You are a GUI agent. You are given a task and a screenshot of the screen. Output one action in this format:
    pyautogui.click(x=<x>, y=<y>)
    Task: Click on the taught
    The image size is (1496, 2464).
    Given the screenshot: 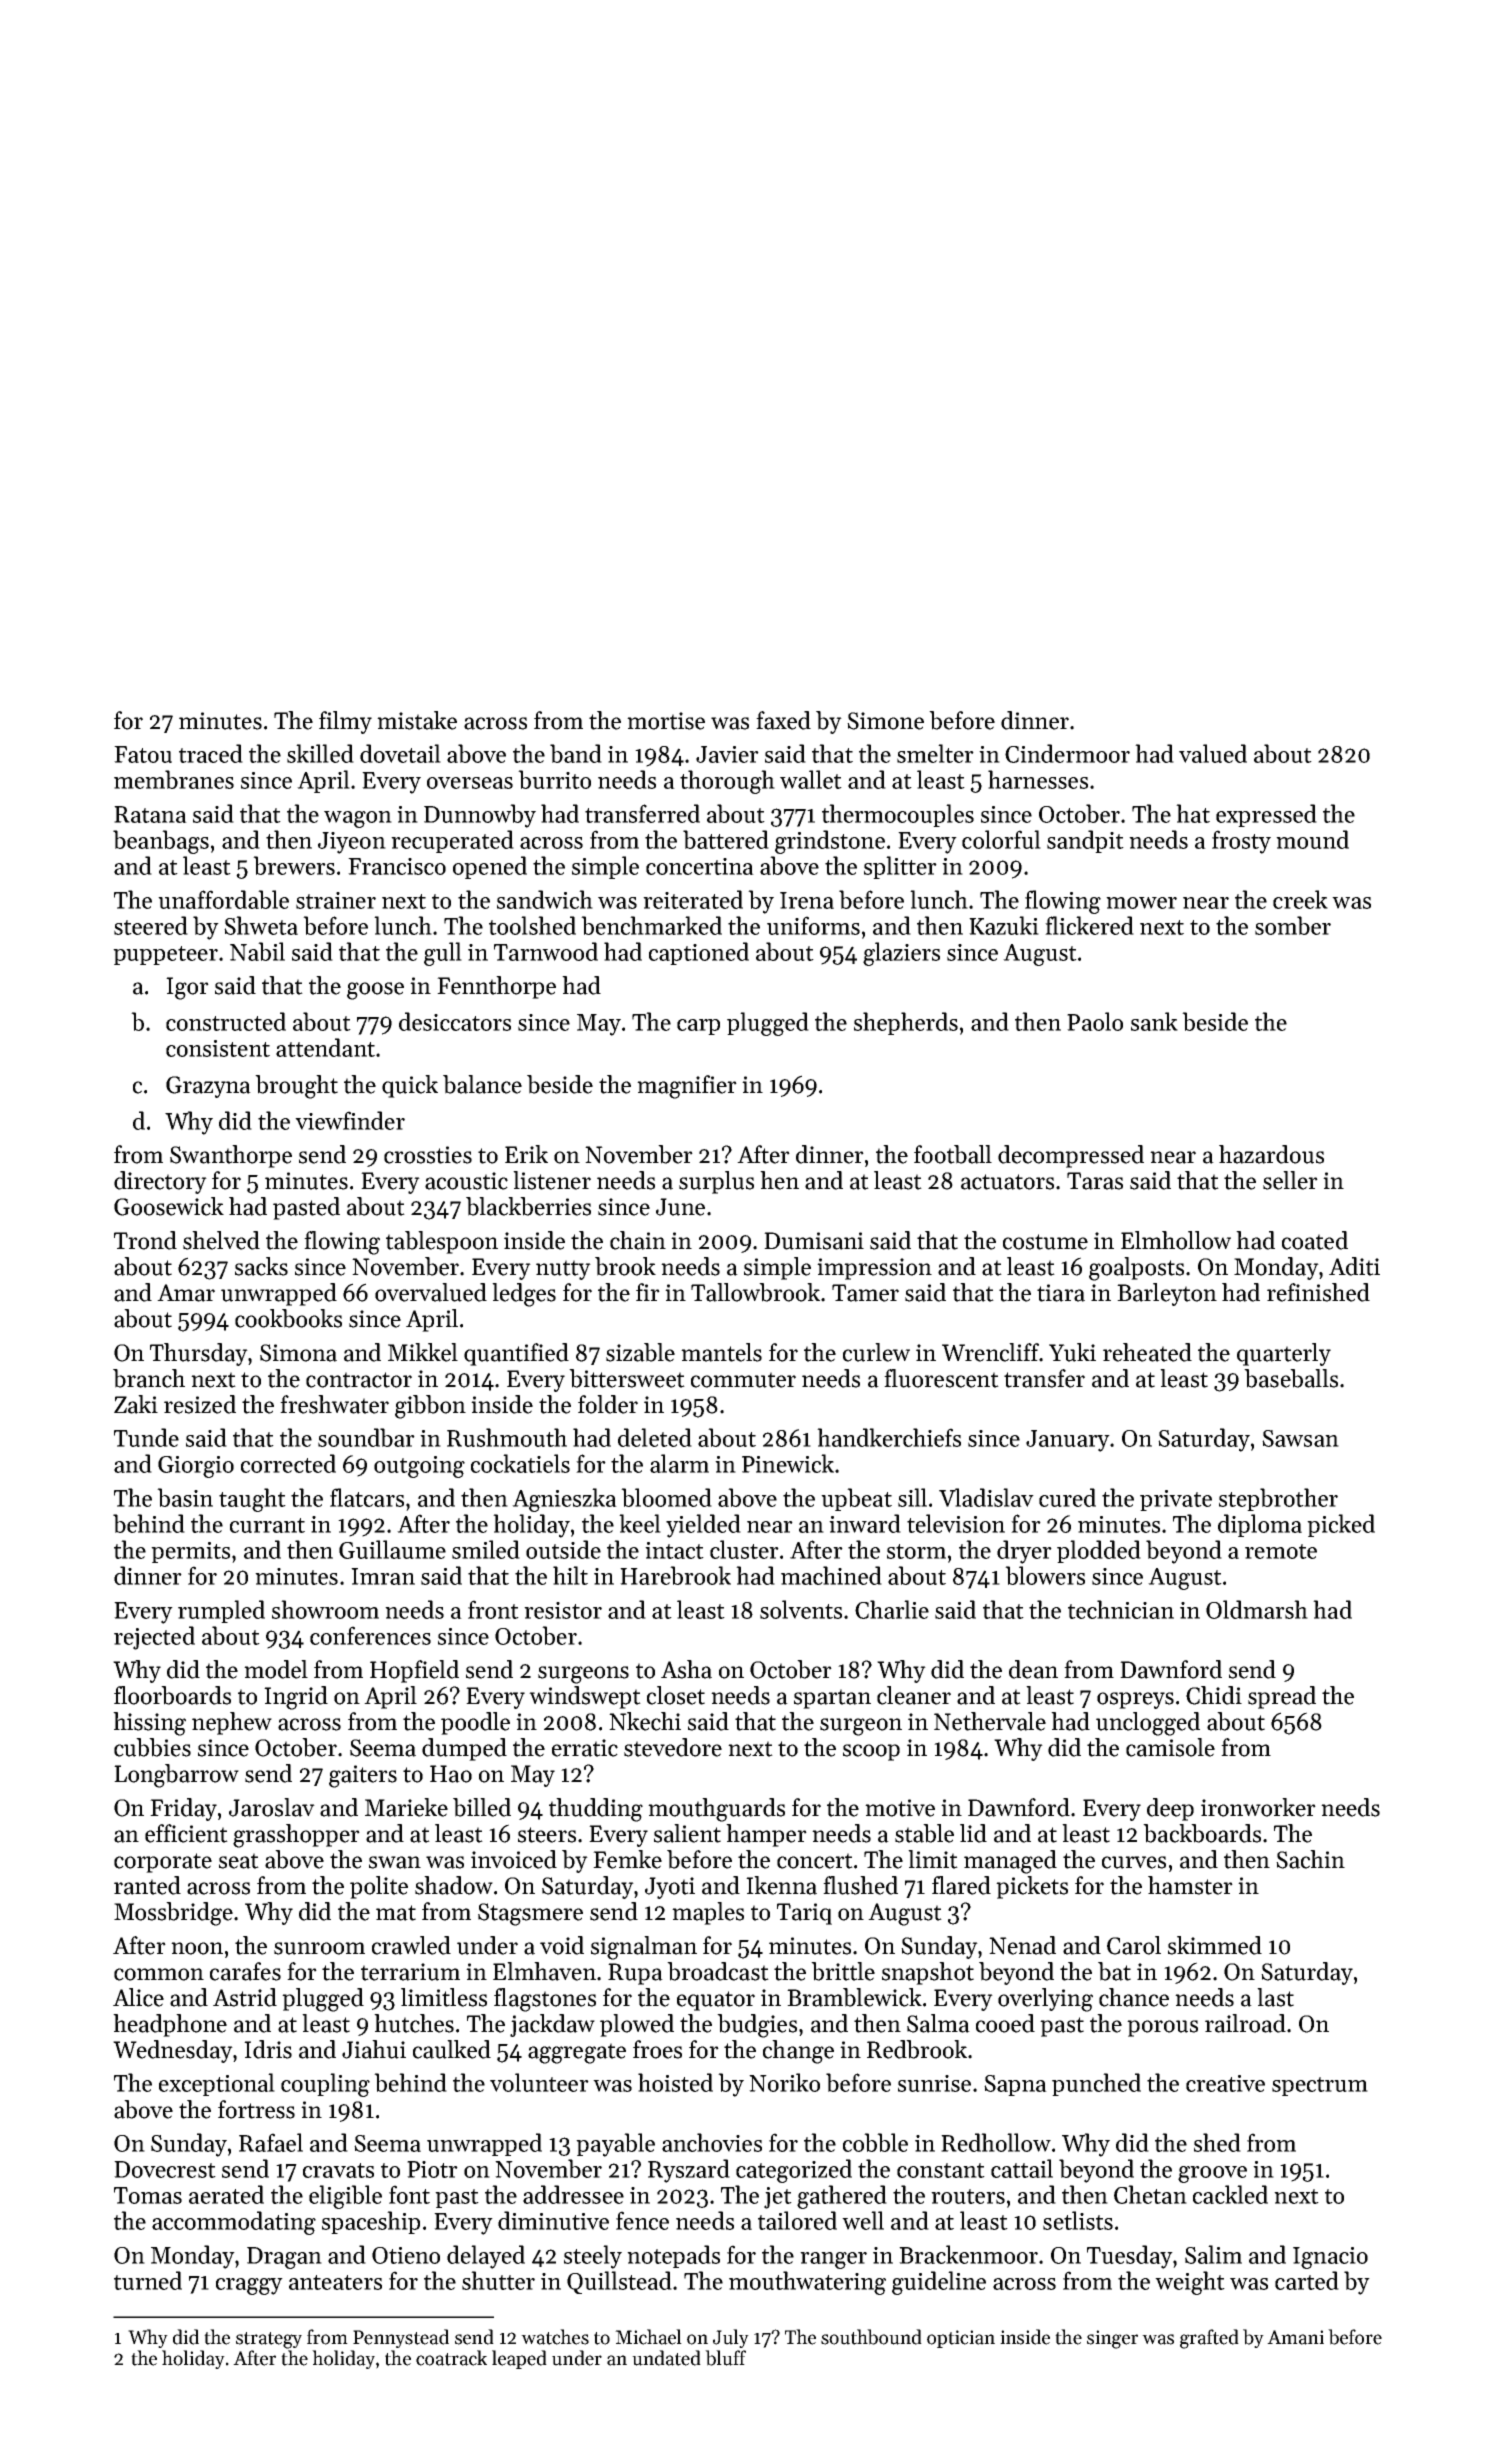 What is the action you would take?
    pyautogui.click(x=252, y=1500)
